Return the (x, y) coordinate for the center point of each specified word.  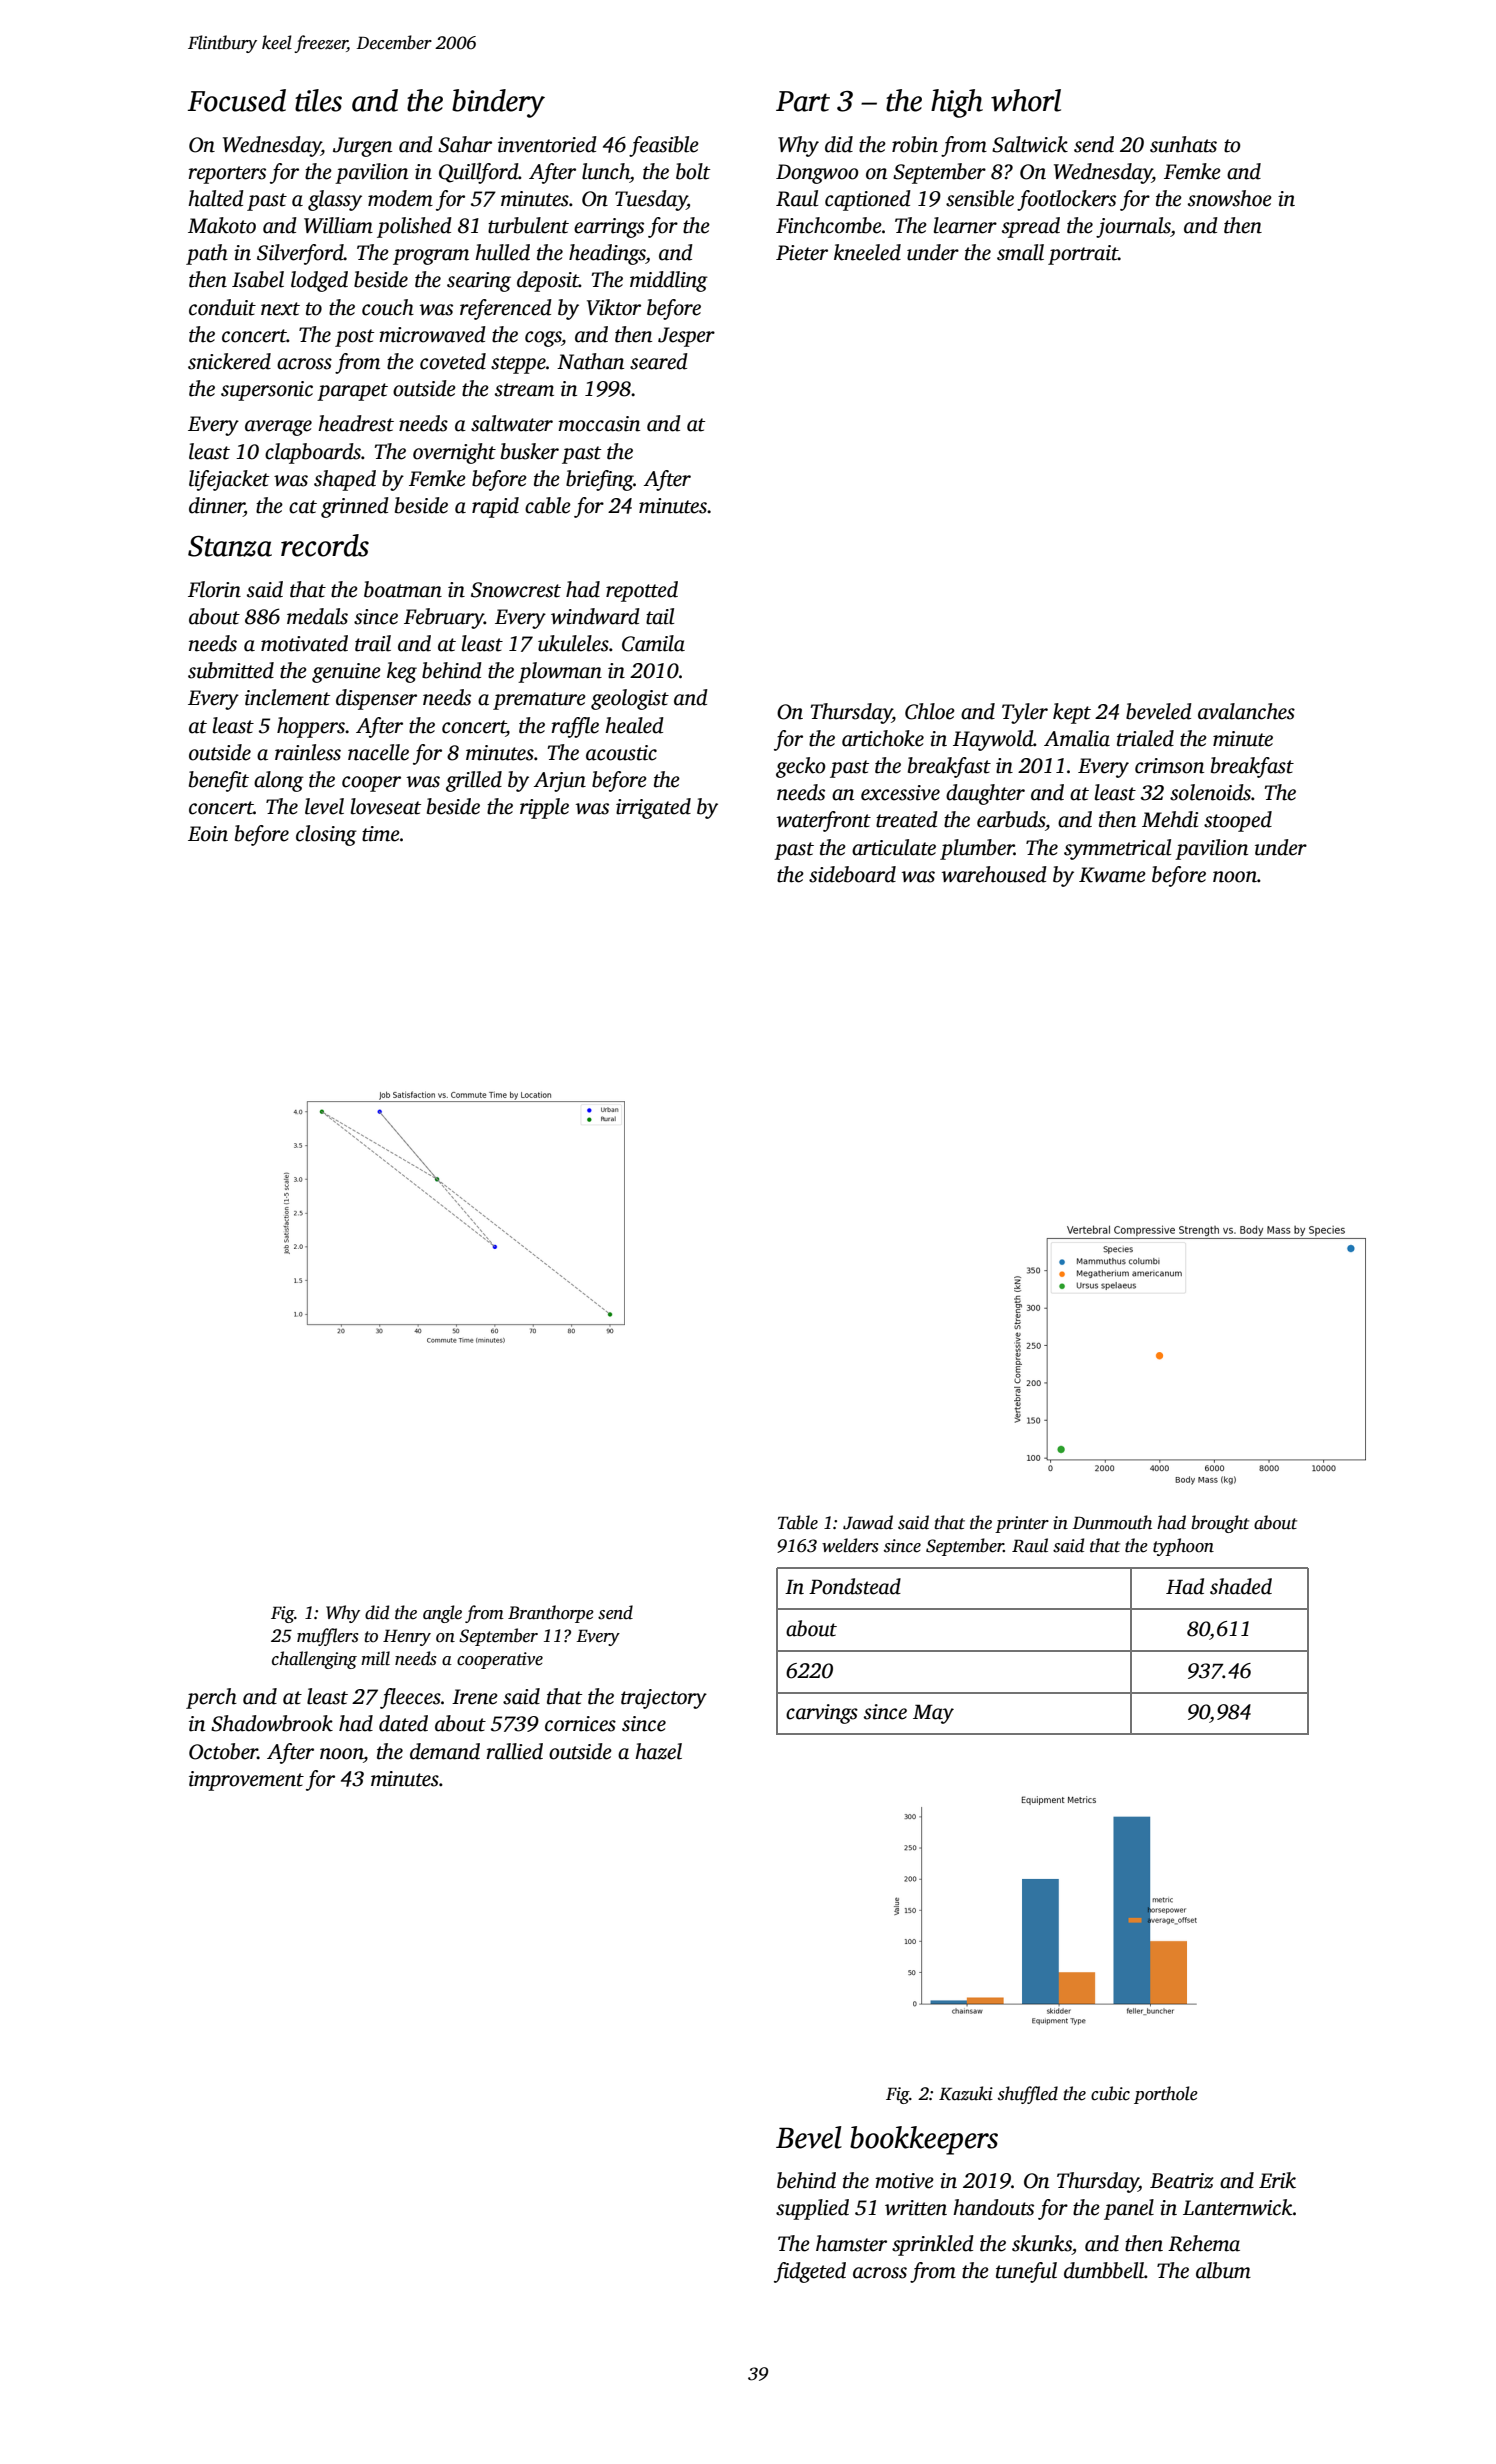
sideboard (852, 874)
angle (442, 1614)
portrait (1083, 255)
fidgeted (810, 2272)
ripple (544, 808)
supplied (812, 2209)
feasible (664, 146)
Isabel (258, 279)
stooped (1238, 821)
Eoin (208, 834)
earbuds (1011, 819)
